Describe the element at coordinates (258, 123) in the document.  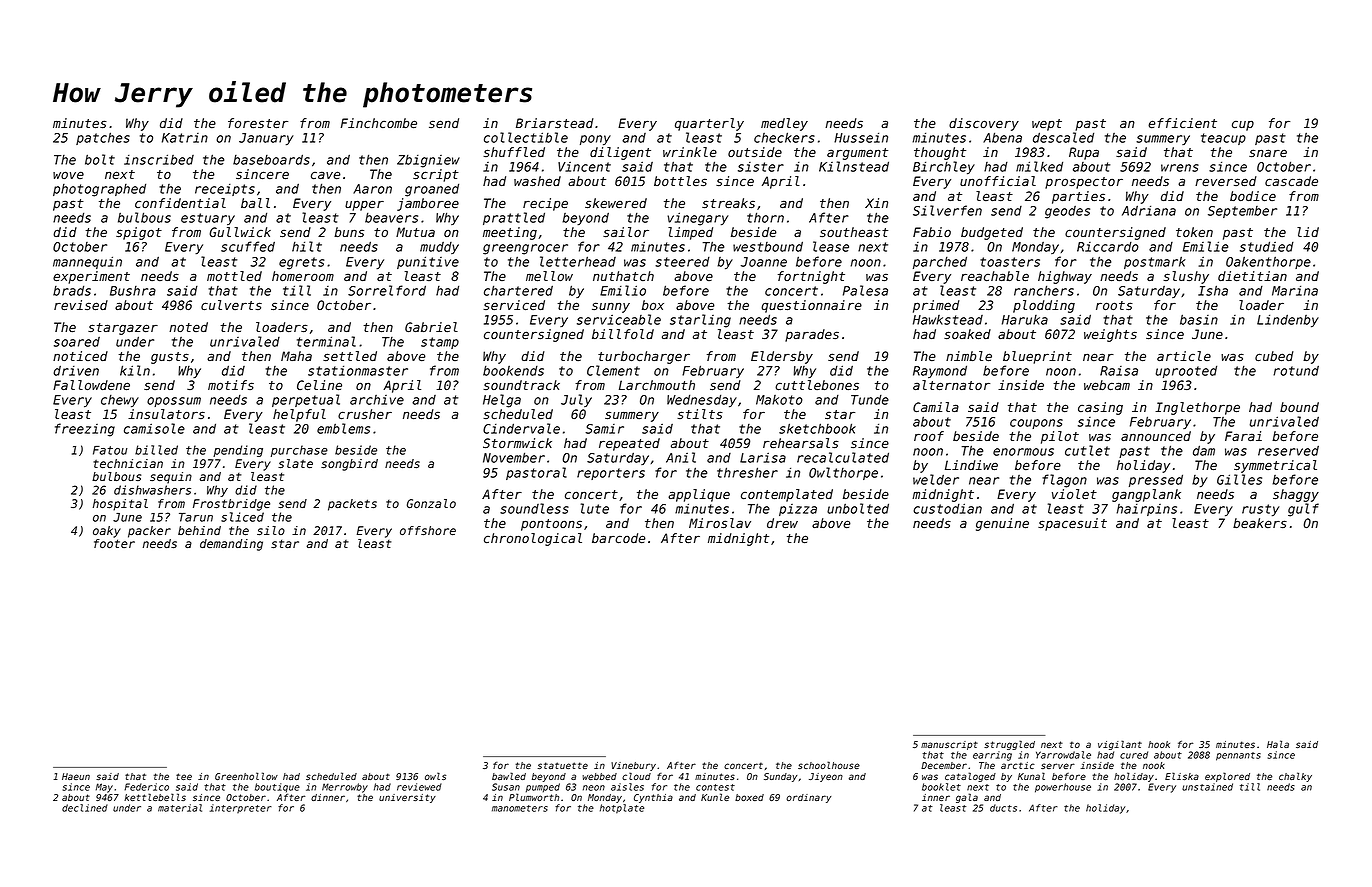
I see `forester` at that location.
